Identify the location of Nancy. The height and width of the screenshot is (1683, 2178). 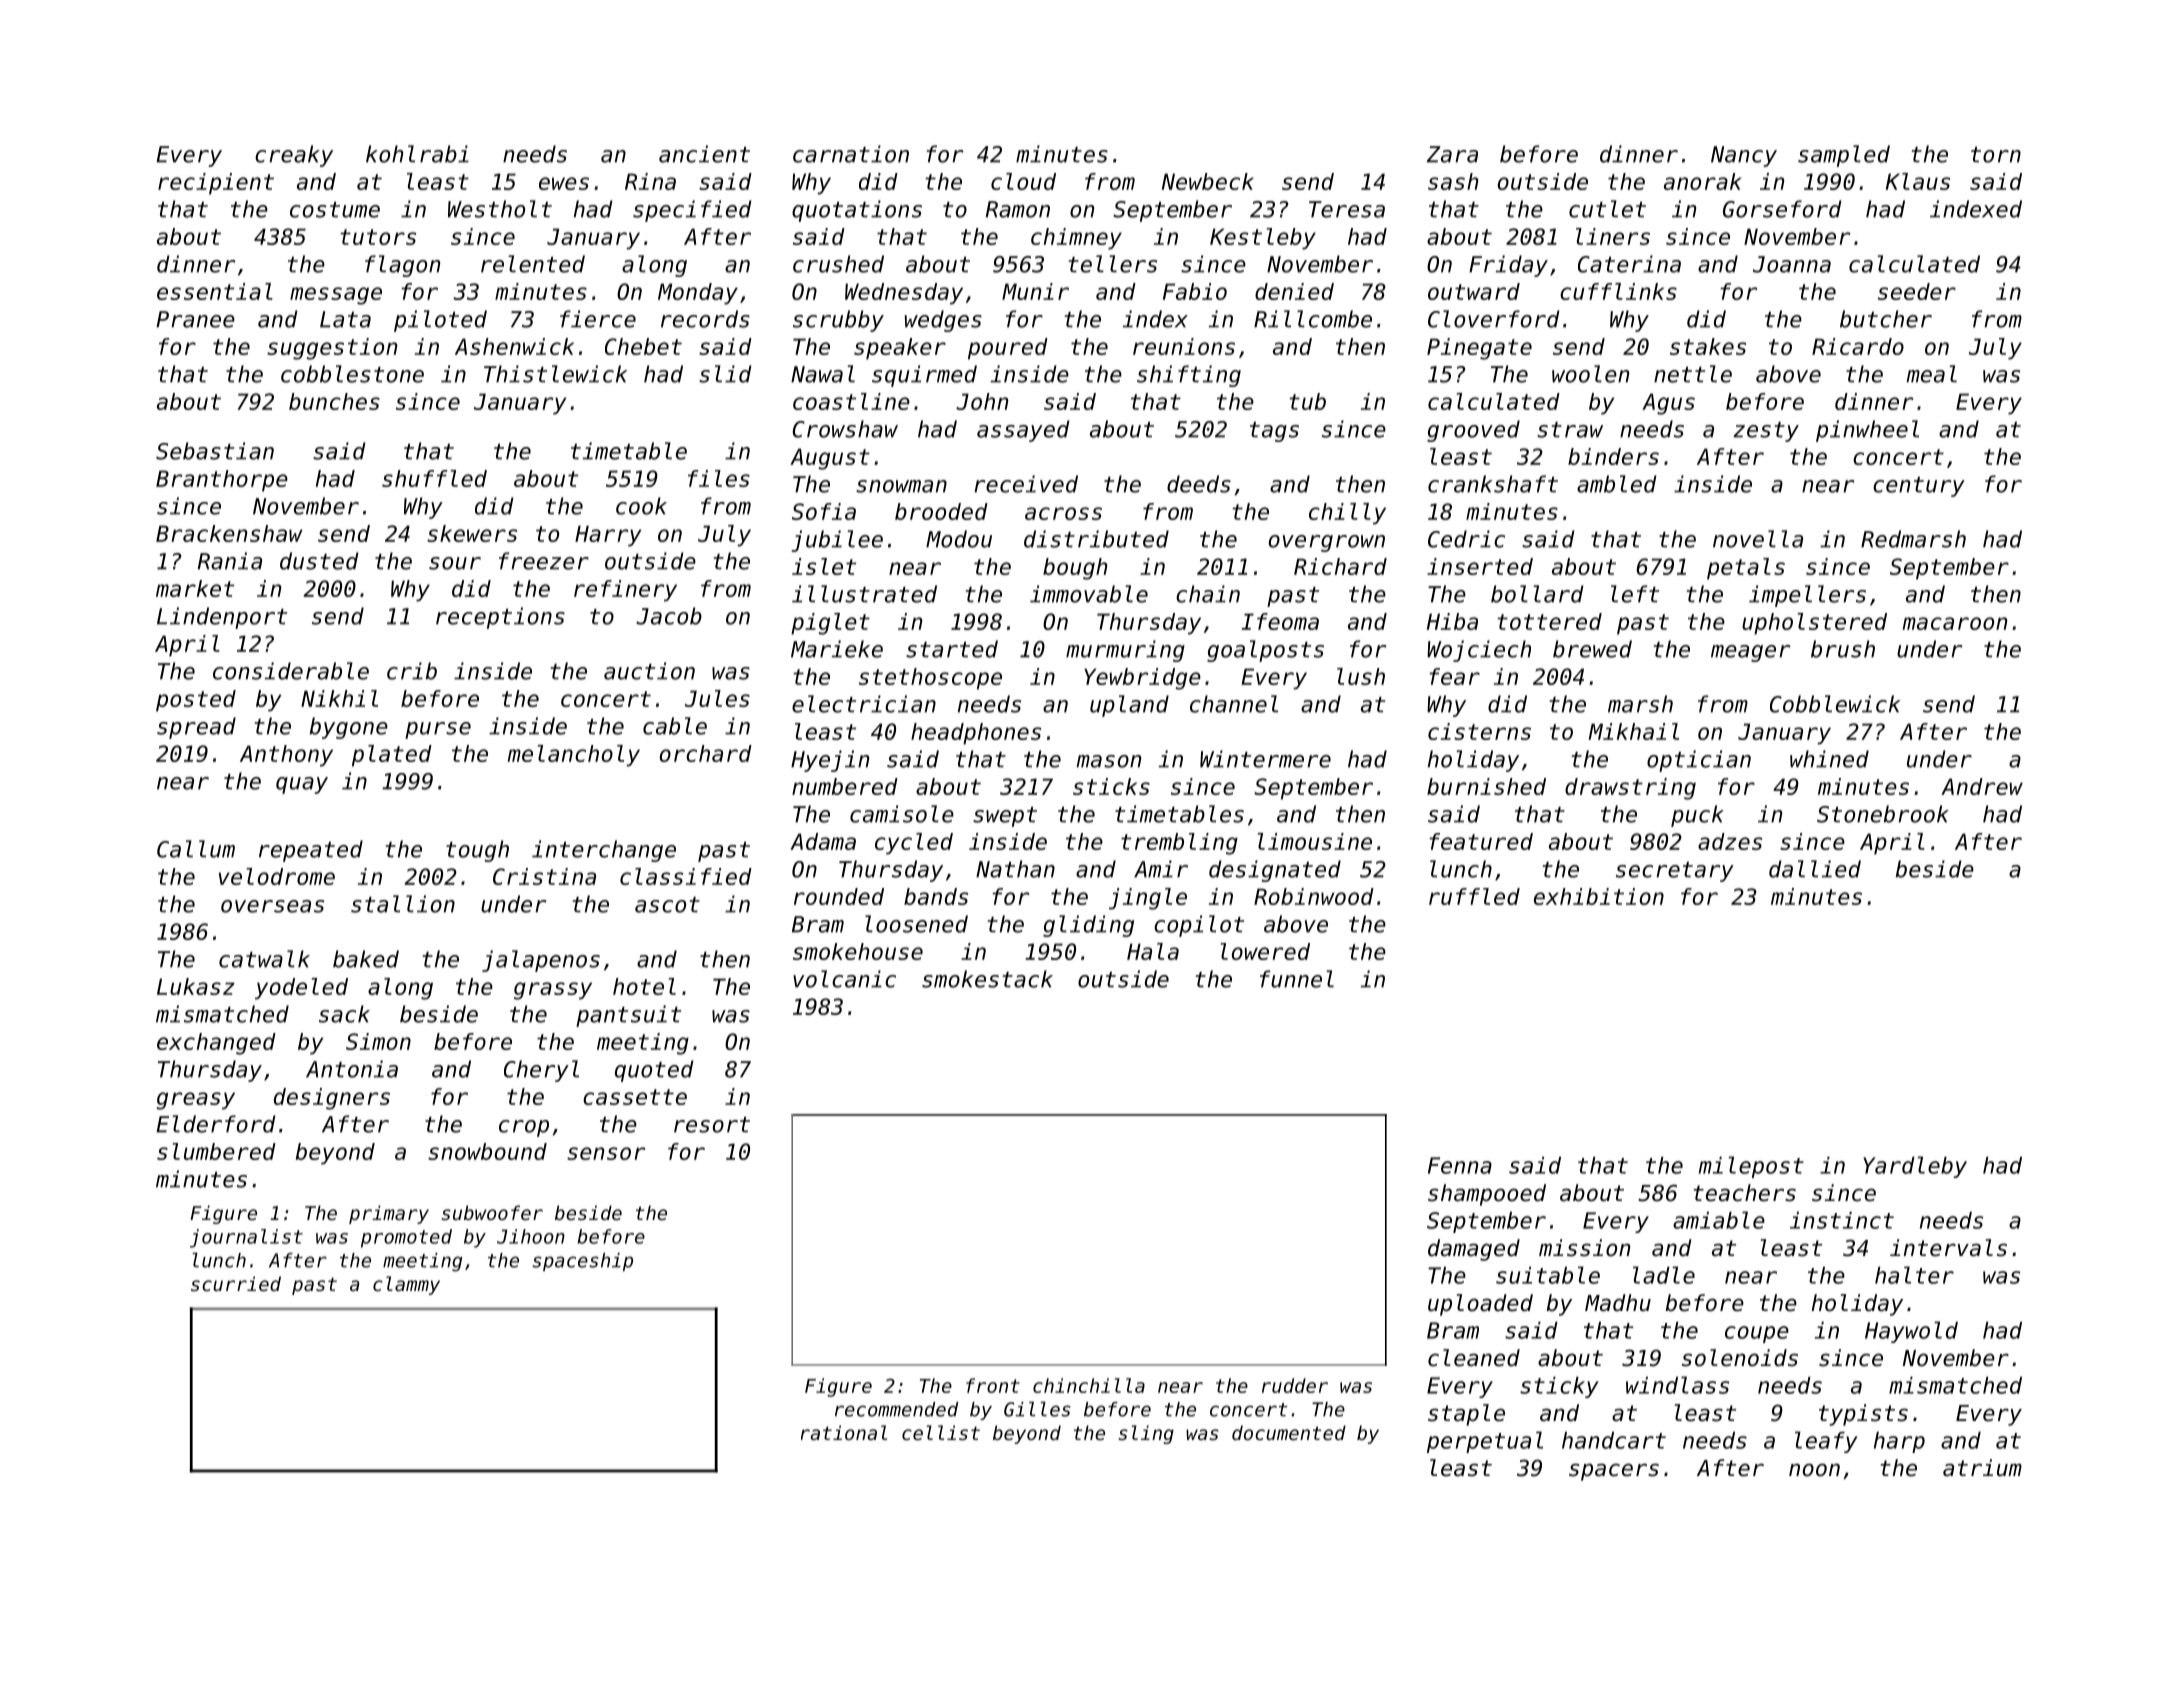
(1744, 156).
